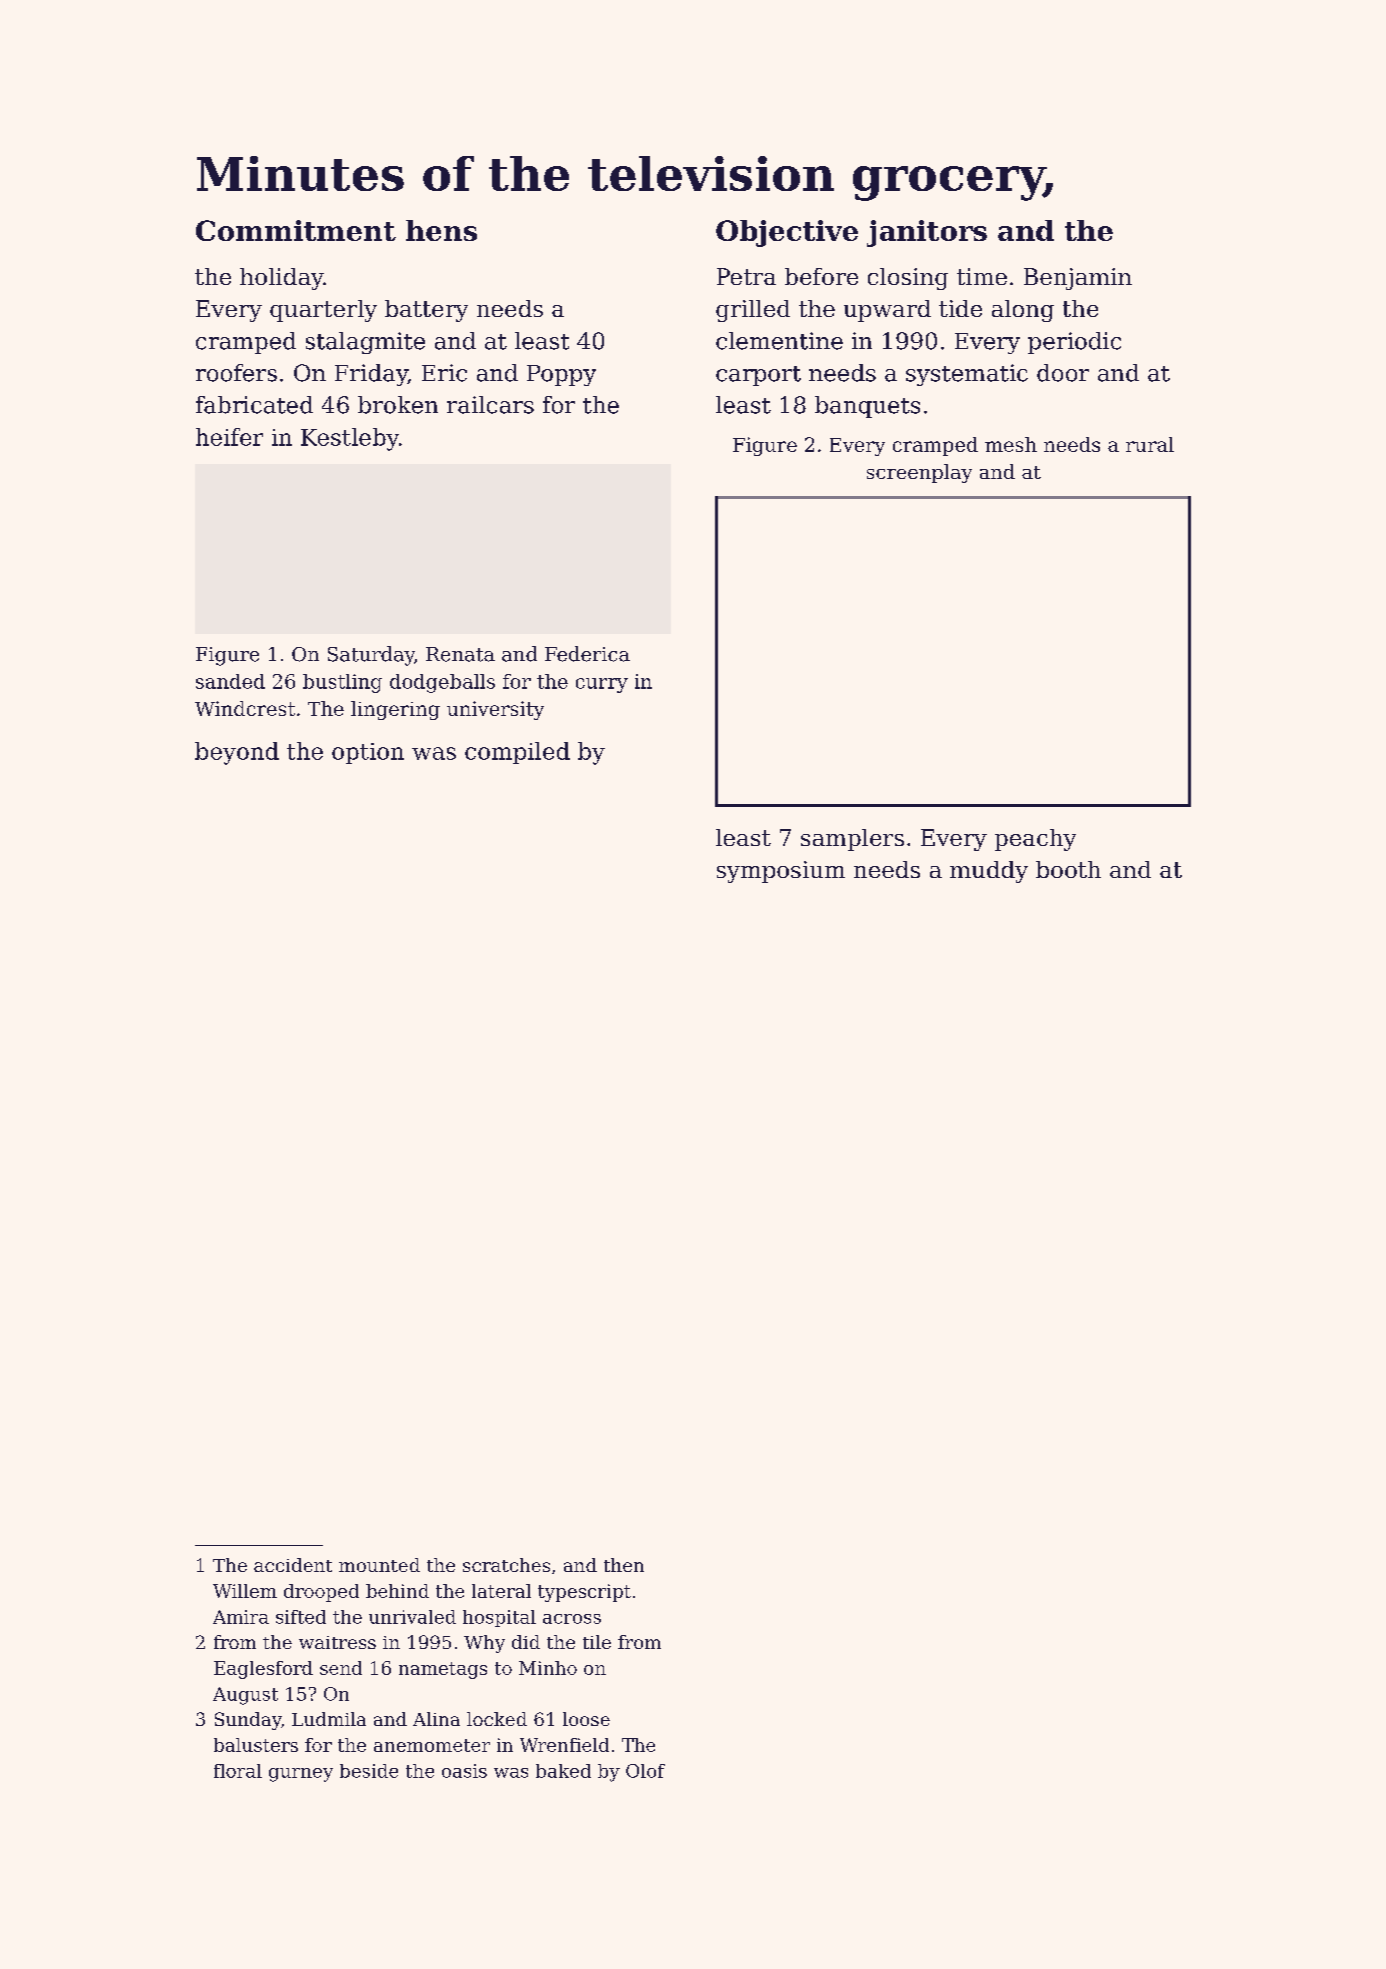 This screenshot has height=1969, width=1386. What do you see at coordinates (1011, 444) in the screenshot?
I see `mesh` at bounding box center [1011, 444].
